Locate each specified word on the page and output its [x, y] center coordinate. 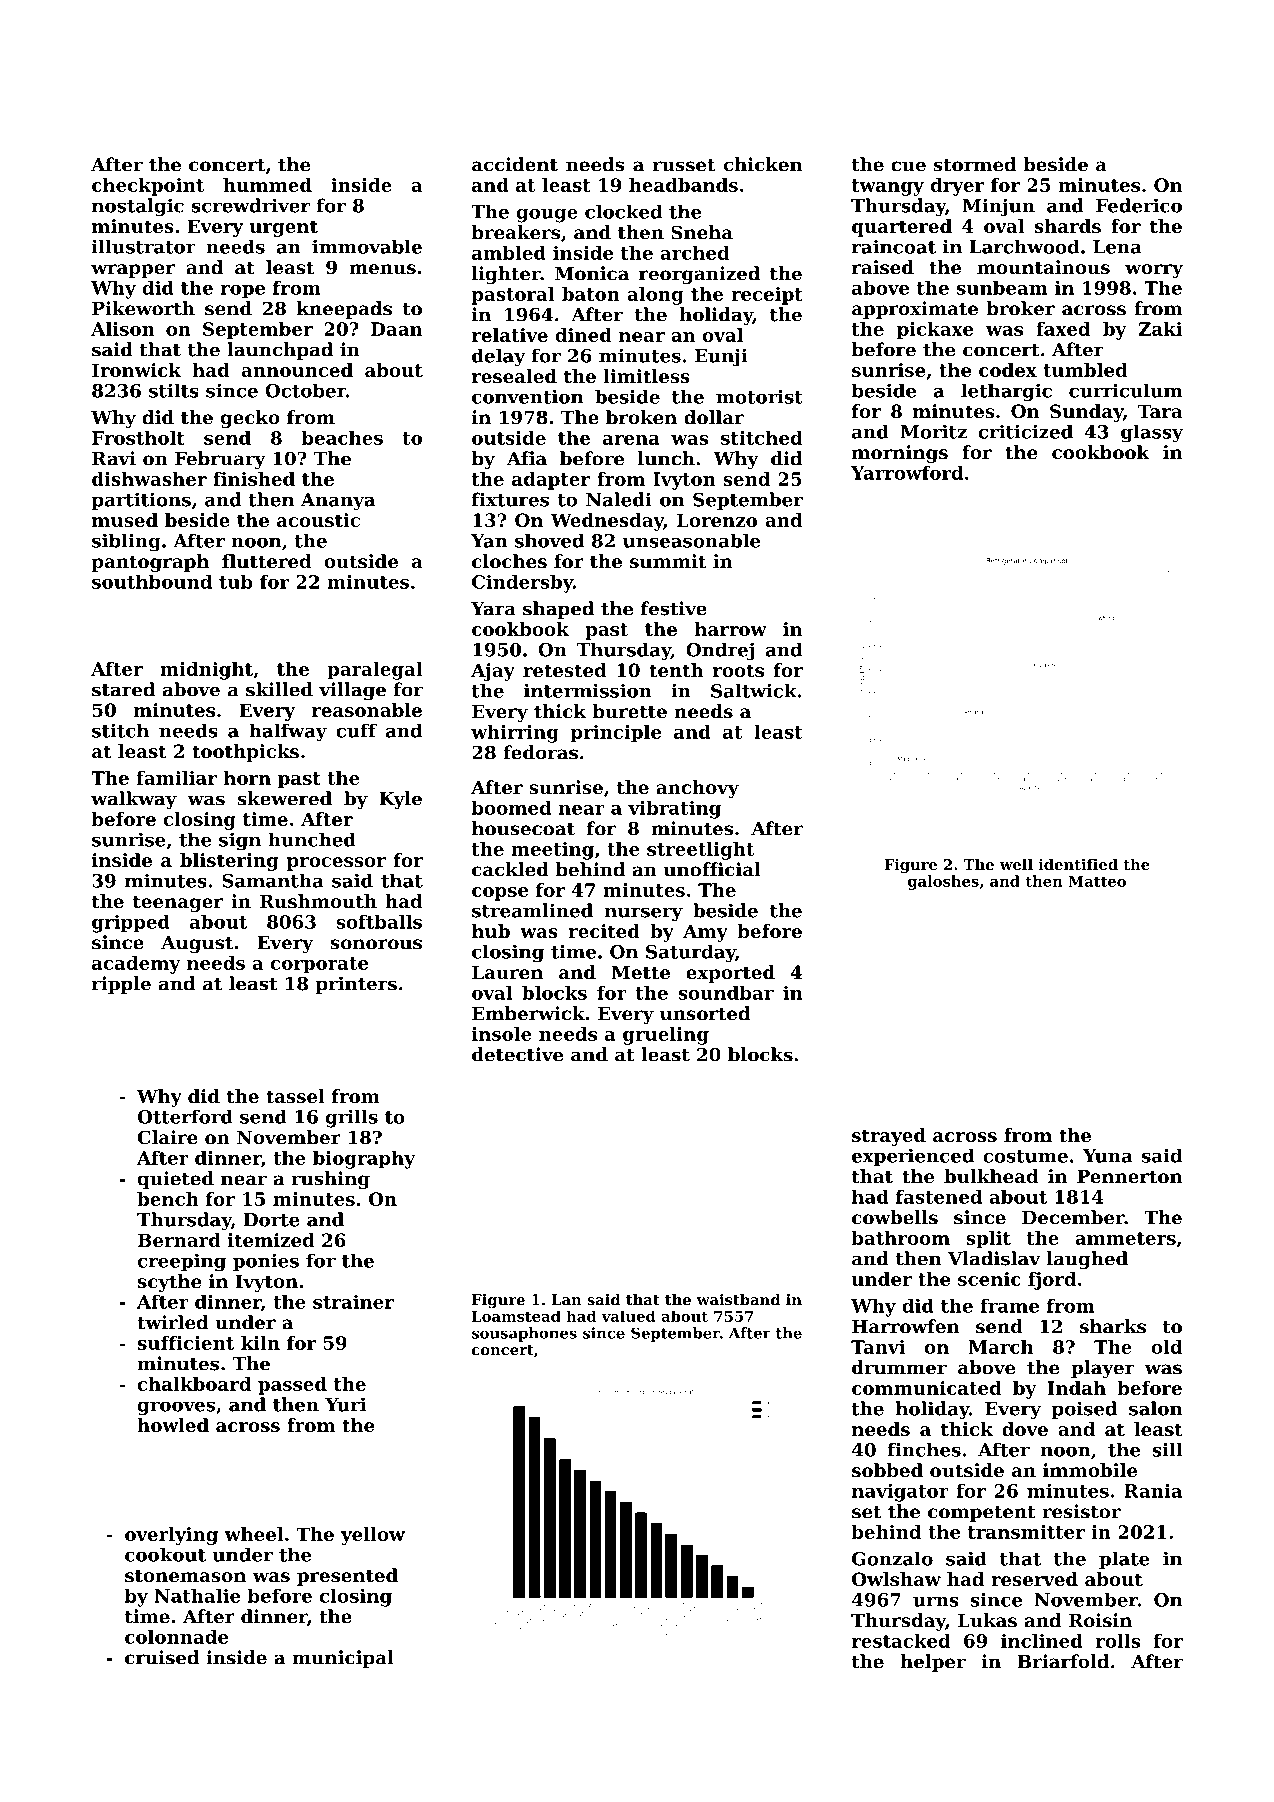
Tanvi [878, 1347]
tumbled [1085, 370]
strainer [353, 1302]
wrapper [133, 271]
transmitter [1026, 1532]
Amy [705, 933]
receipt [767, 296]
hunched [312, 839]
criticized [1026, 431]
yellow [373, 1536]
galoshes [943, 882]
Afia [527, 458]
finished [254, 479]
